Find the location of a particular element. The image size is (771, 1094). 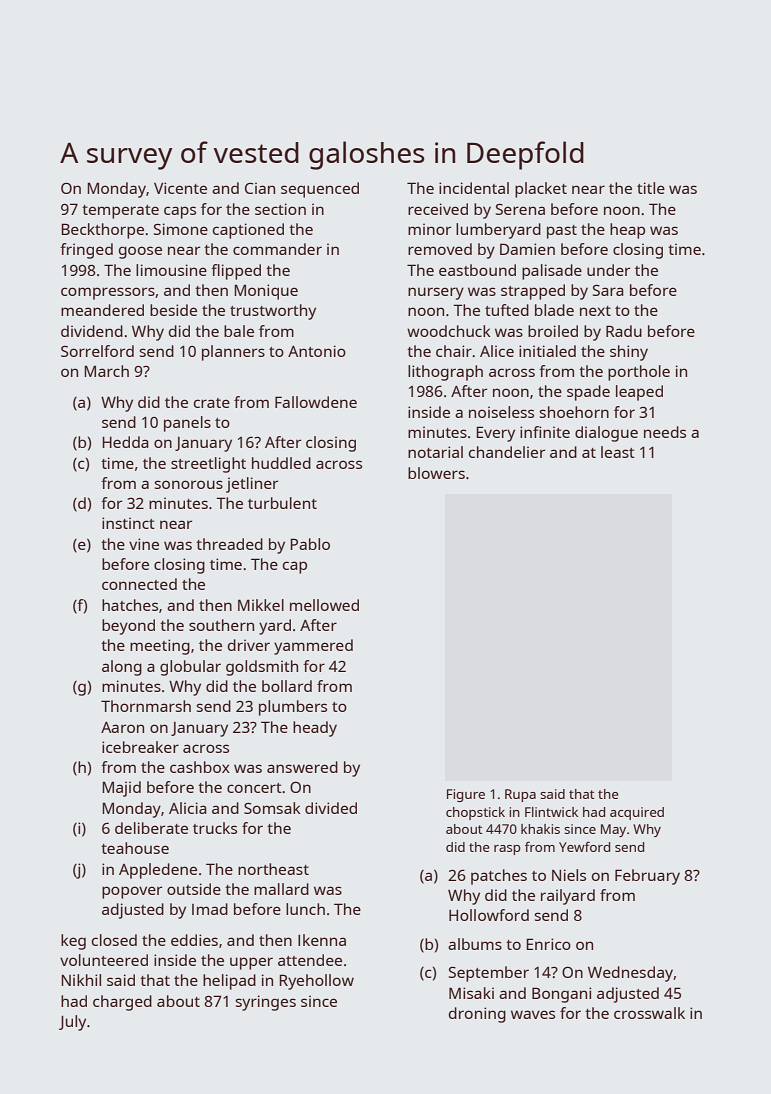

icebreaker is located at coordinates (140, 747).
